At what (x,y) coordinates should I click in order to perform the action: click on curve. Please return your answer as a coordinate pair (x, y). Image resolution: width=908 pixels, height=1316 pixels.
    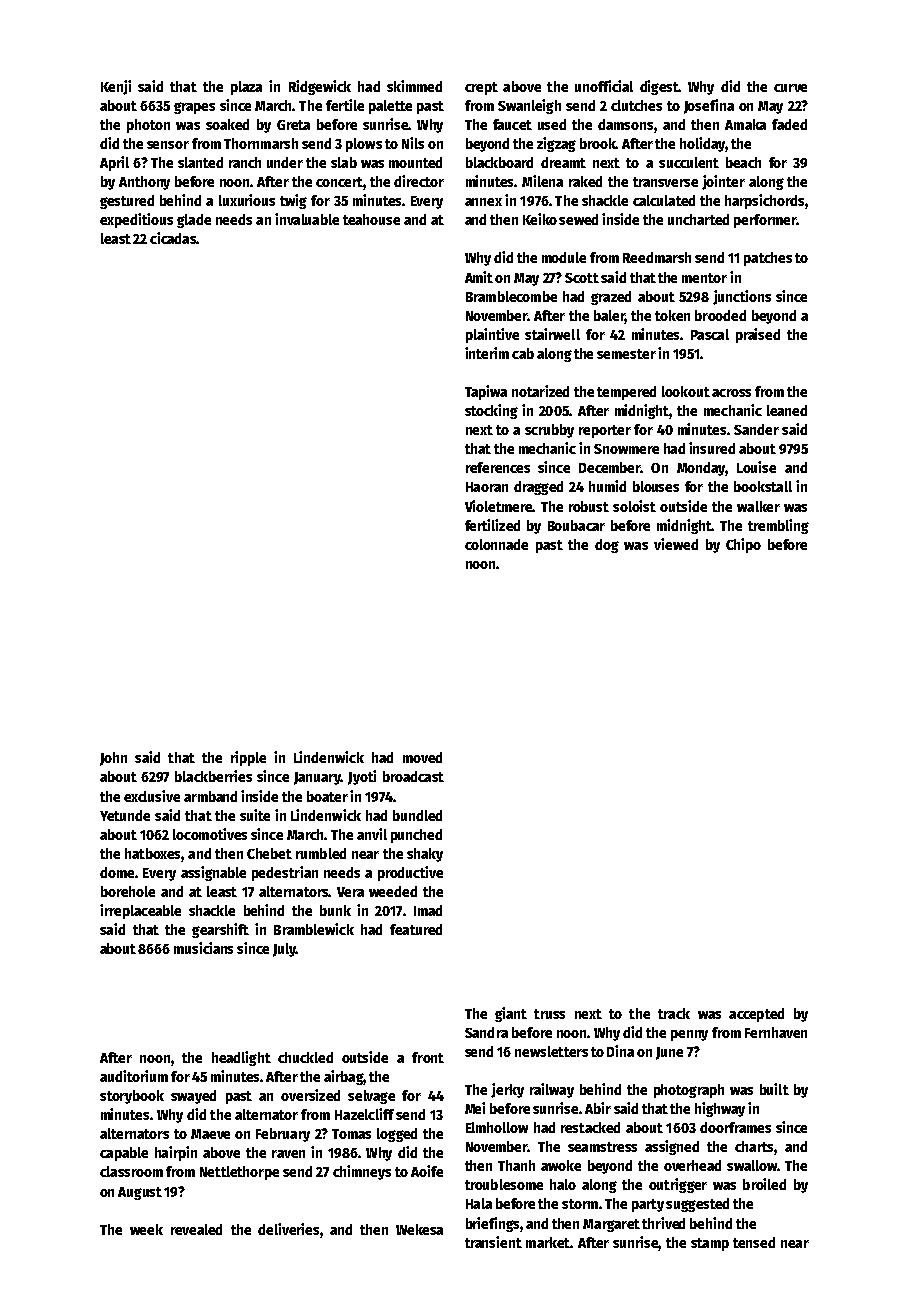
    Looking at the image, I should click on (790, 88).
